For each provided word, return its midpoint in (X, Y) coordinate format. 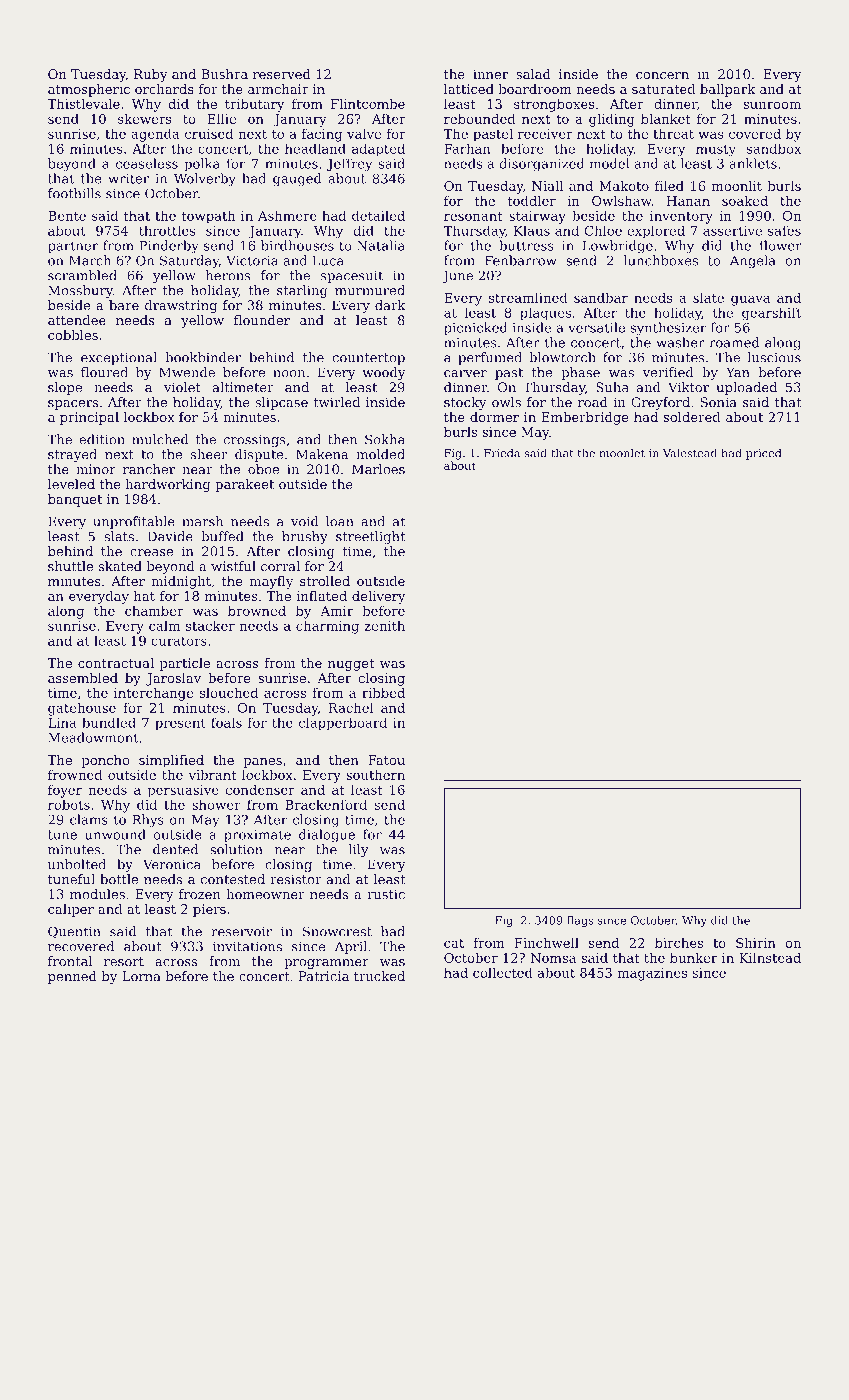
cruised (209, 133)
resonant (473, 216)
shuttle (70, 566)
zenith (385, 625)
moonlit (737, 186)
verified (668, 372)
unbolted (77, 864)
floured (104, 372)
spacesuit (352, 276)
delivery (378, 597)
